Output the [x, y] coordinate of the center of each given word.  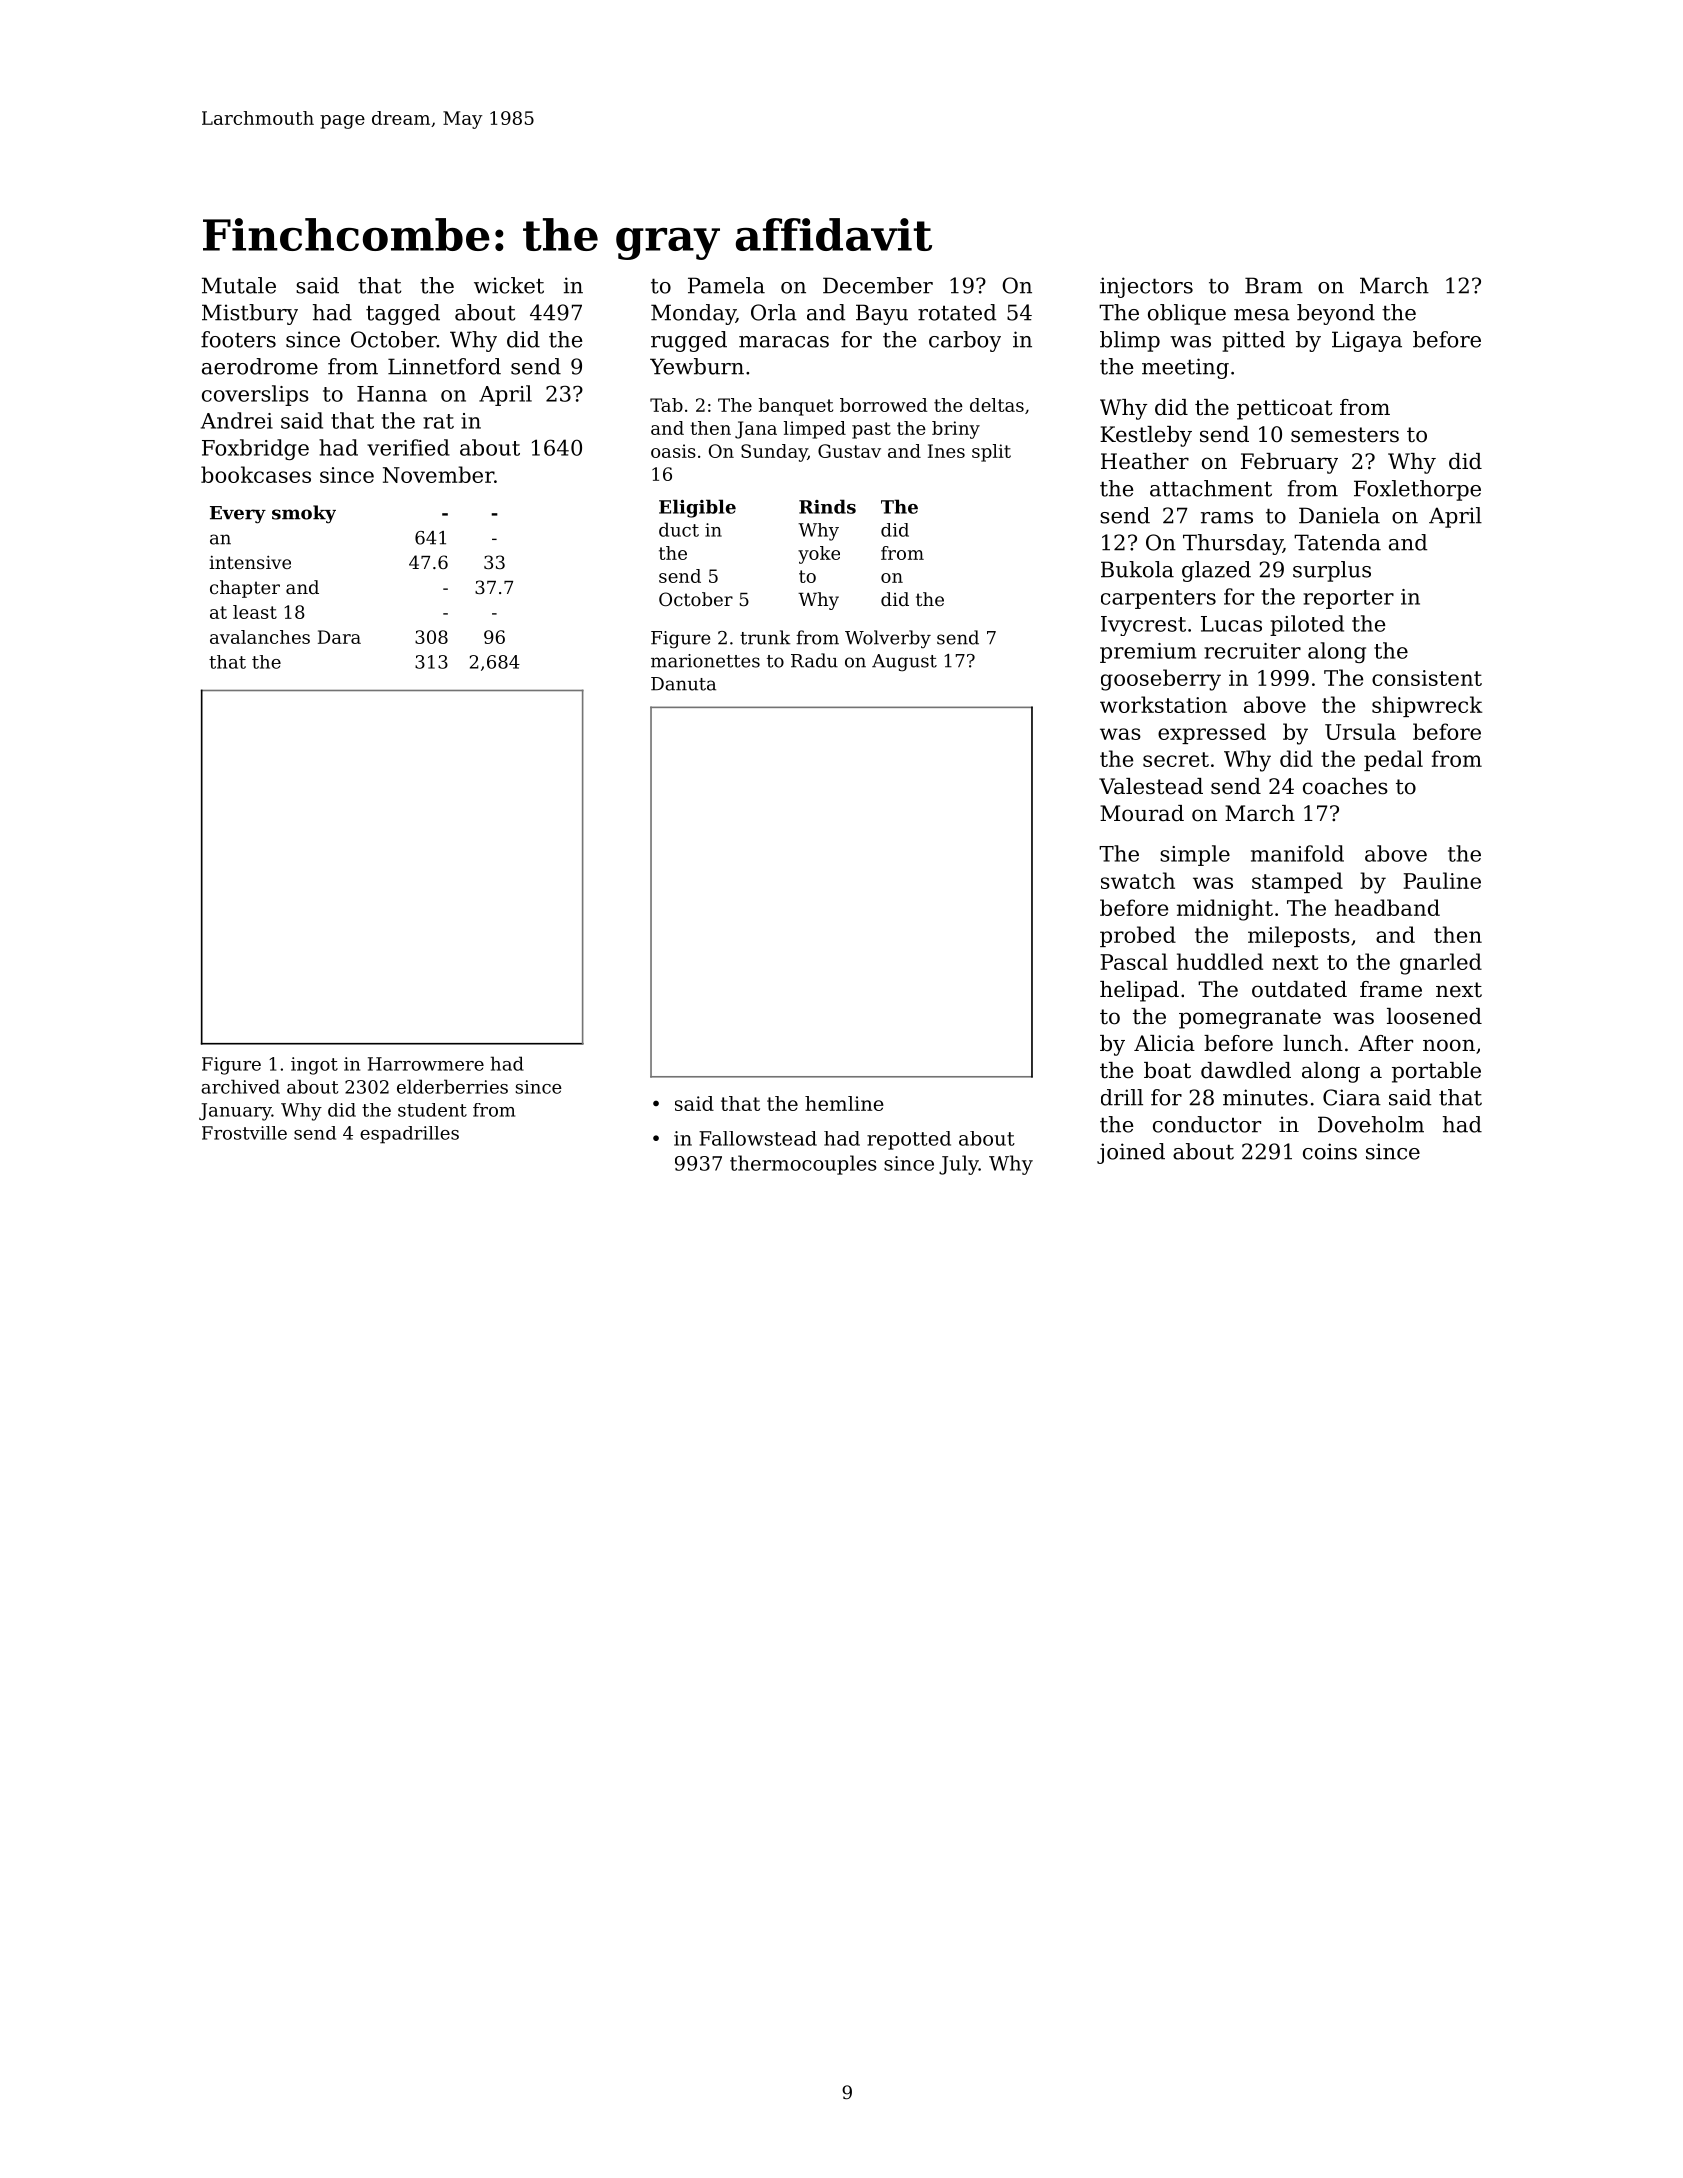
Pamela [726, 285]
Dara [339, 637]
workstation [1163, 704]
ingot [314, 1066]
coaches [1345, 786]
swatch [1138, 880]
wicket [509, 285]
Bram [1274, 285]
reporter [1348, 599]
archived [240, 1086]
